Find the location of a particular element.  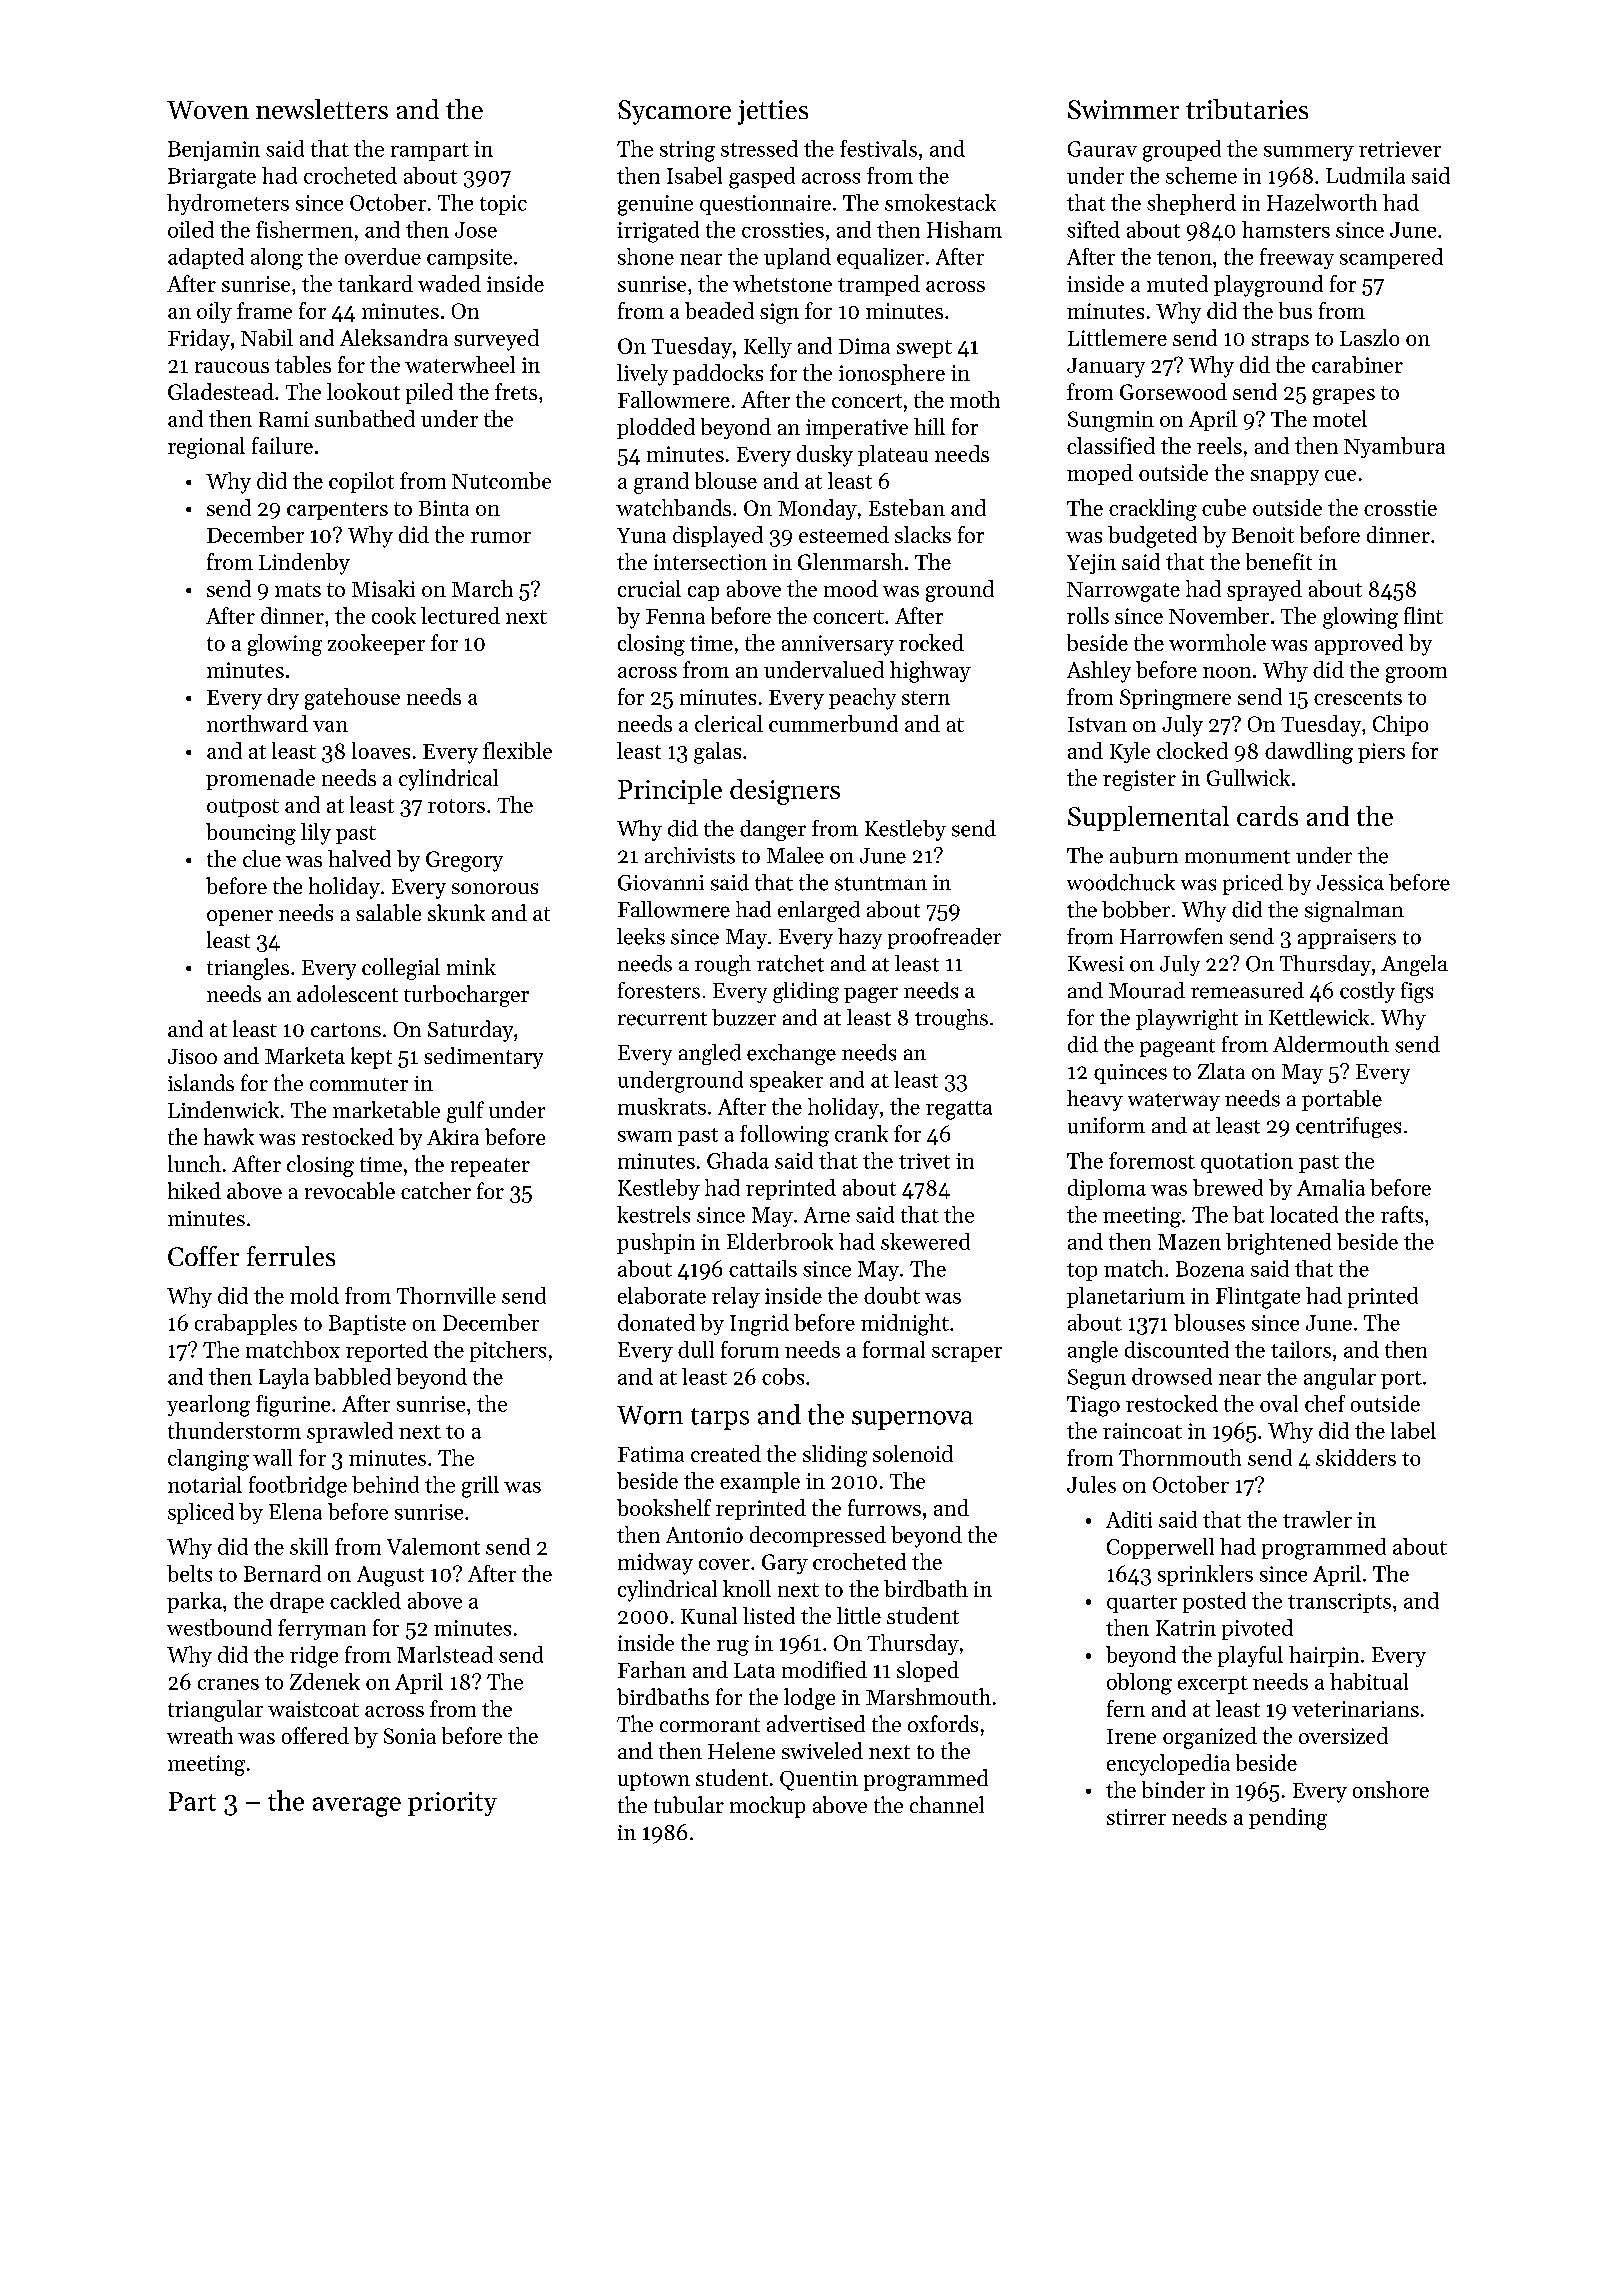

Laszlo is located at coordinates (1369, 337).
